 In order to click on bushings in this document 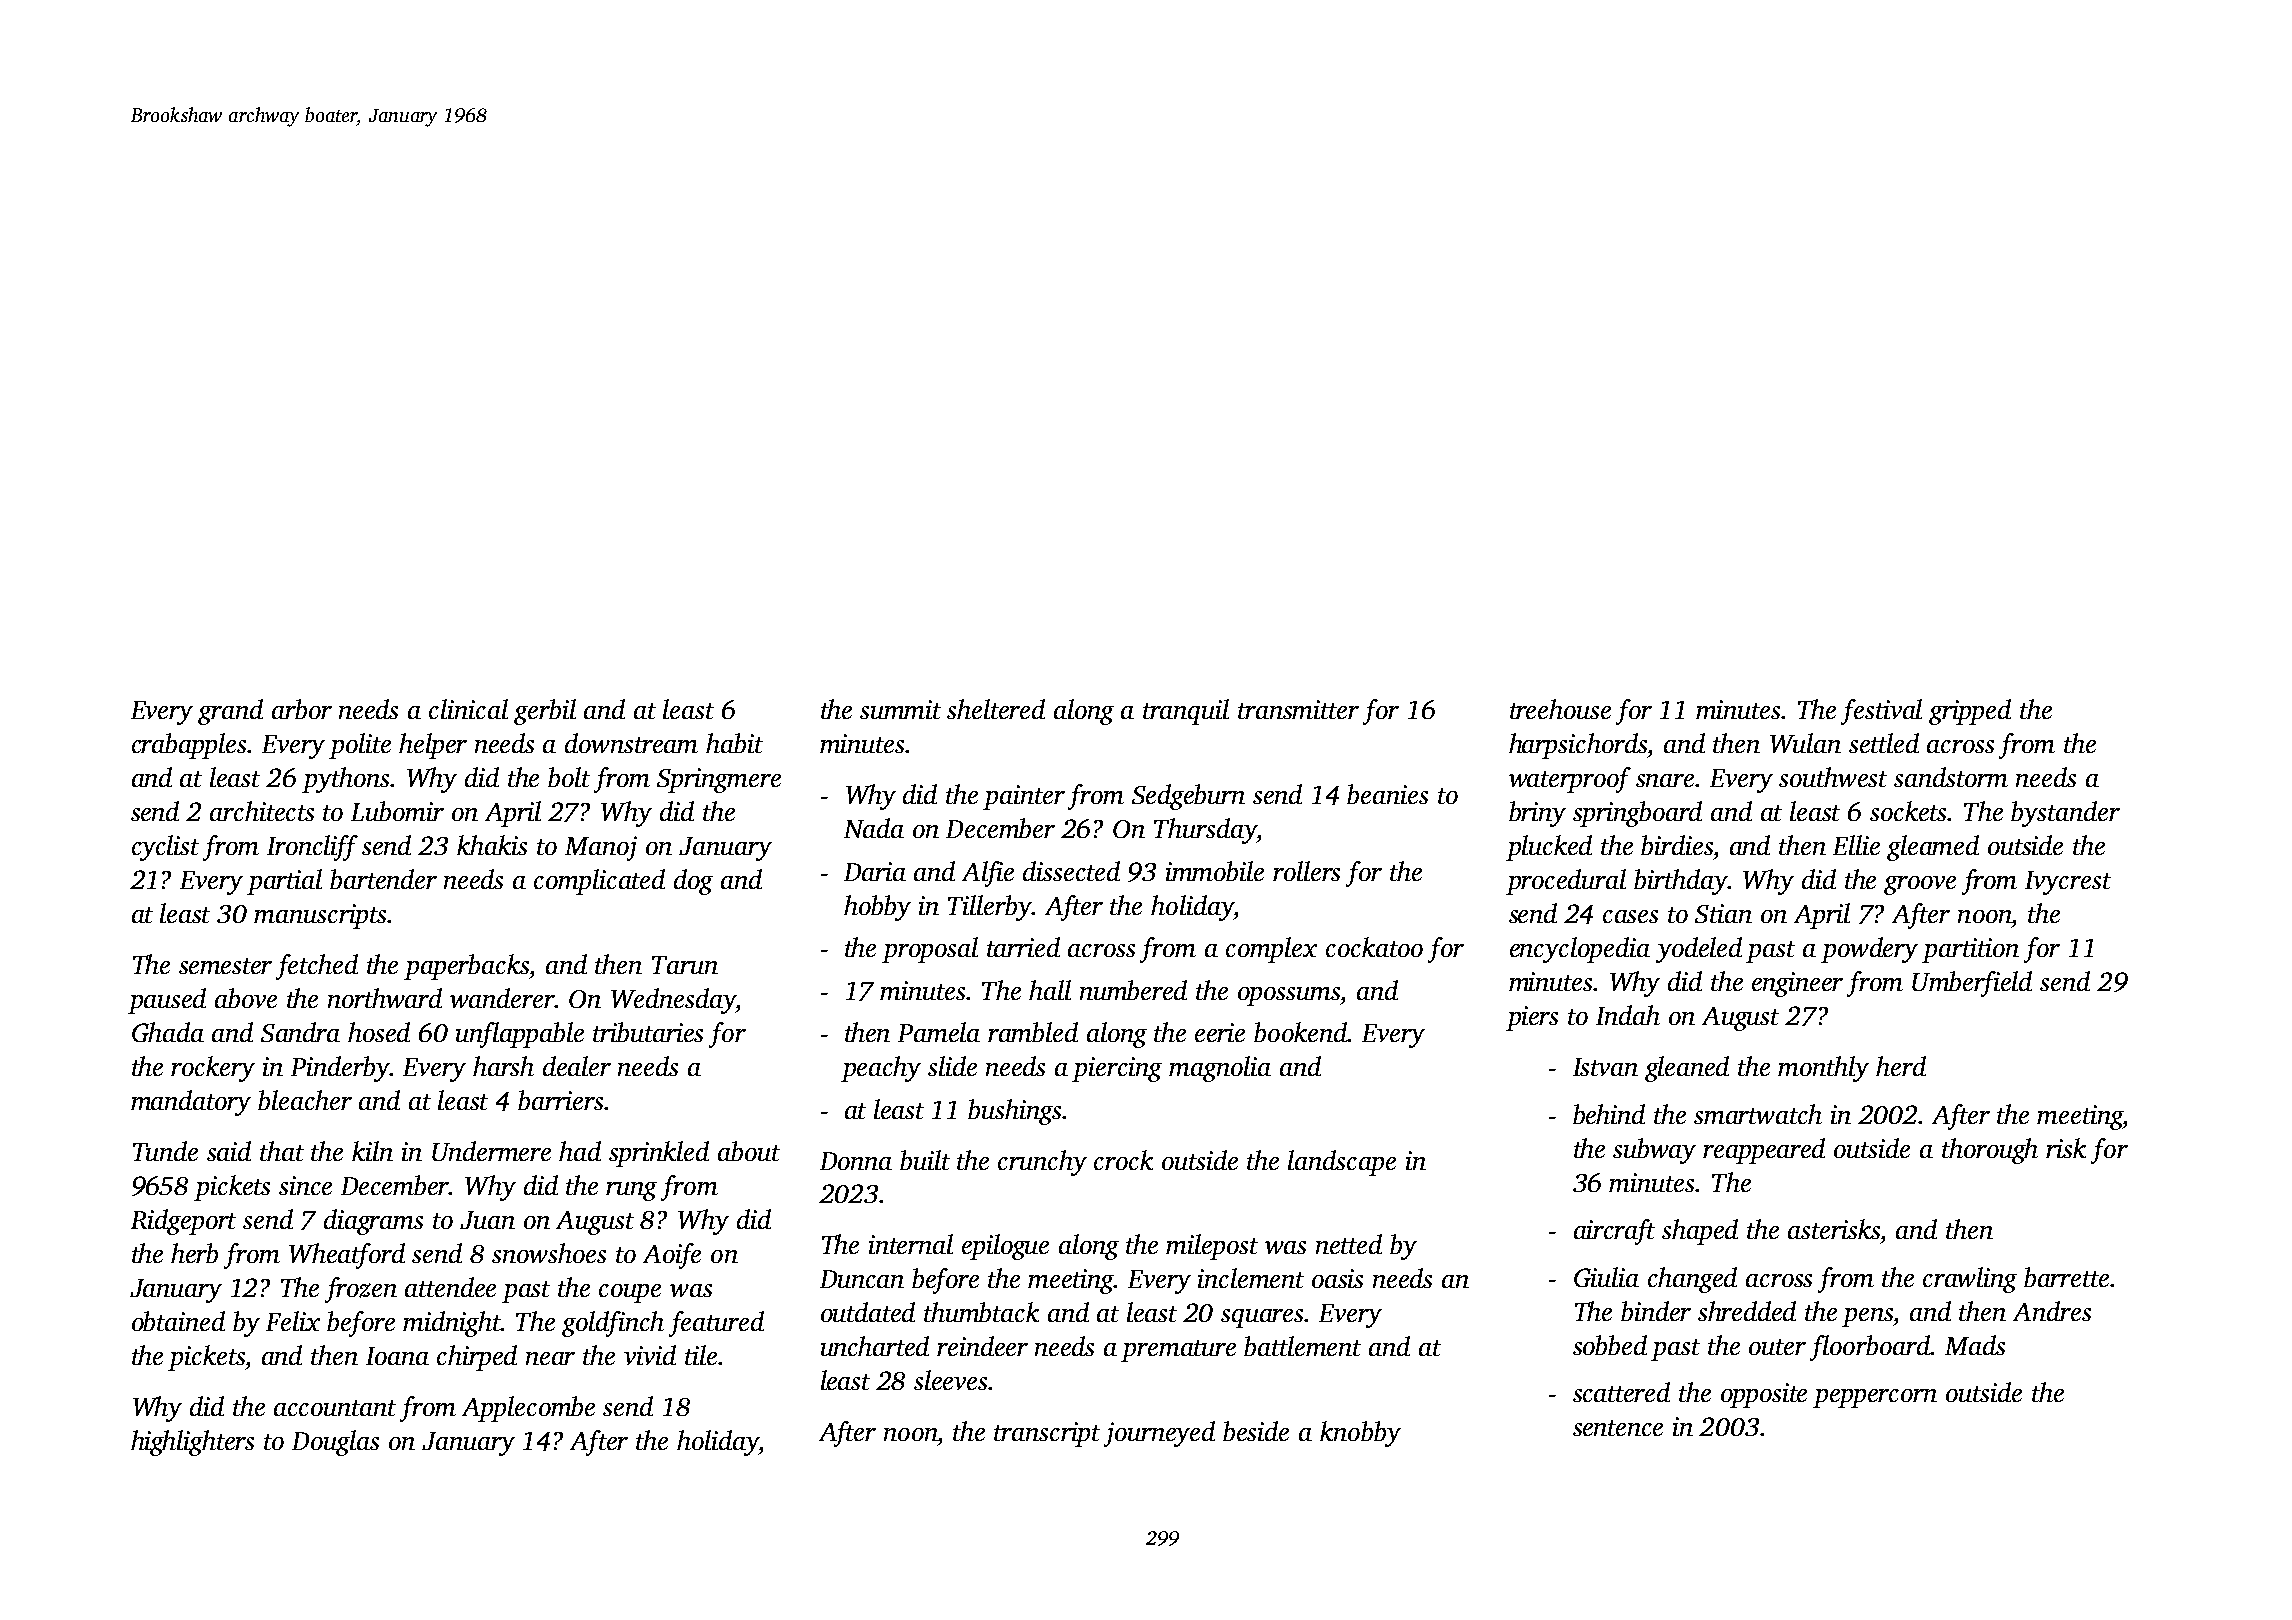, I will do `click(1014, 1112)`.
